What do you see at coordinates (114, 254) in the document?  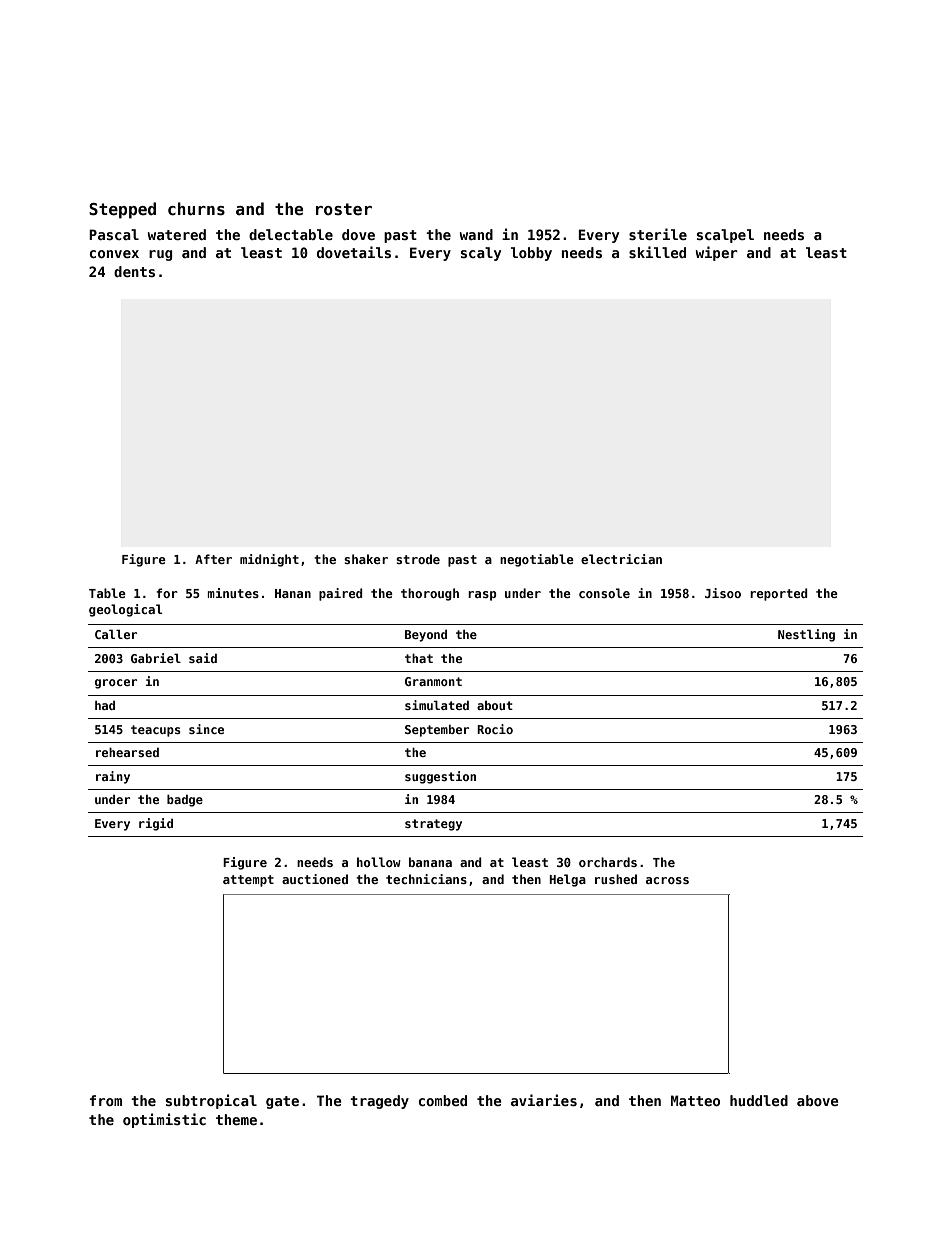 I see `convex` at bounding box center [114, 254].
